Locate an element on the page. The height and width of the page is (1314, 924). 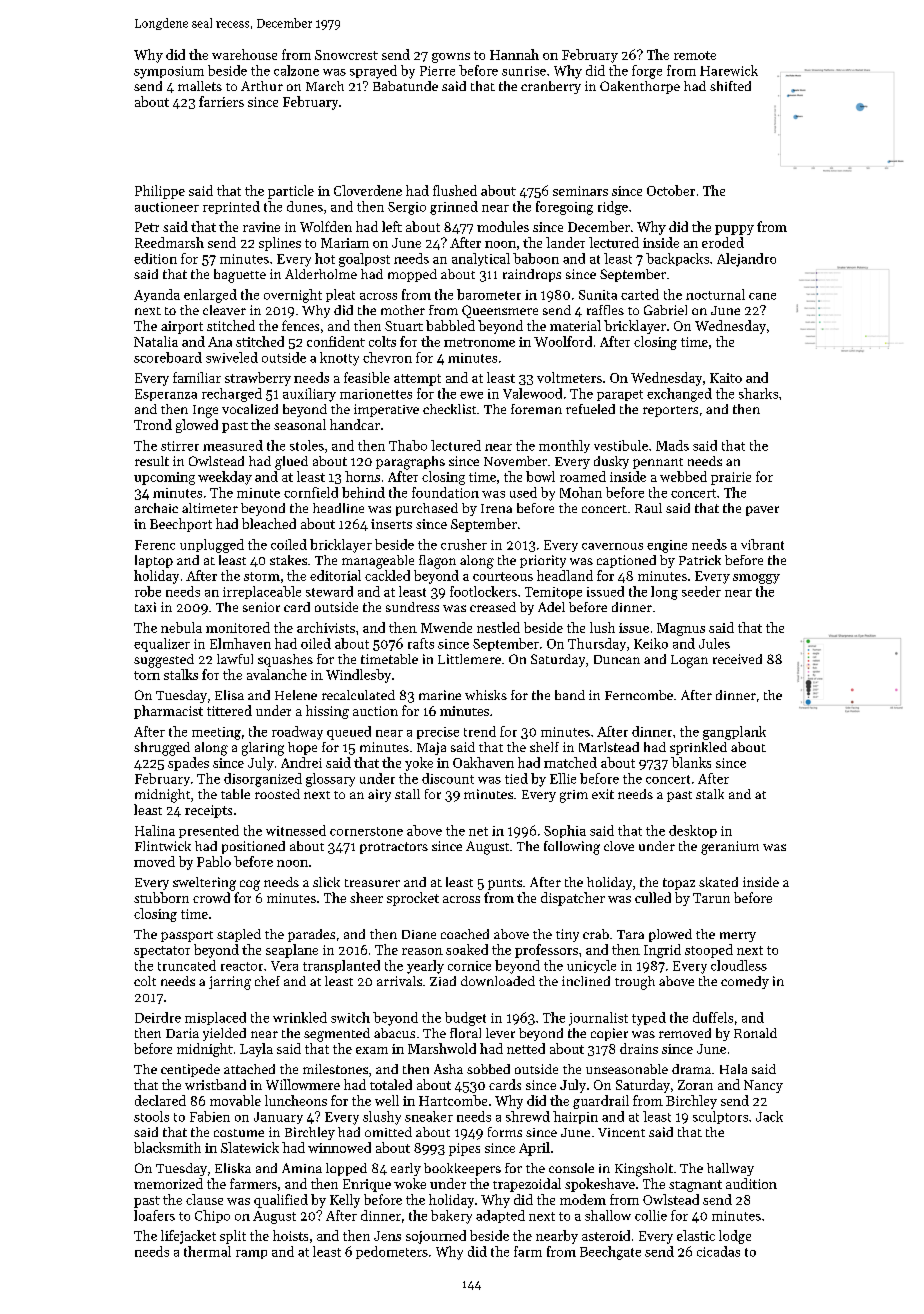
paver is located at coordinates (762, 511).
